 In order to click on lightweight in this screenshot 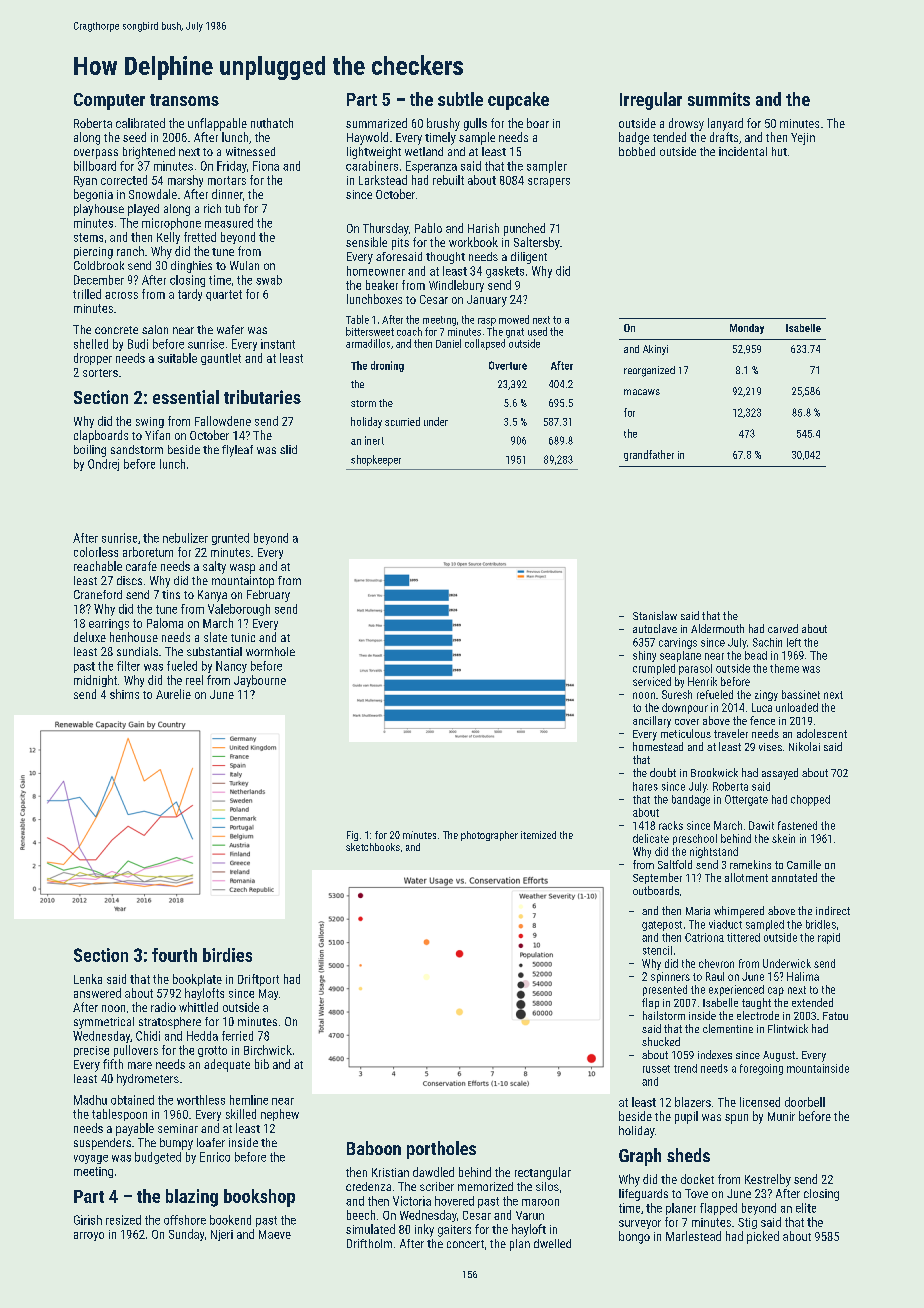, I will do `click(374, 153)`.
